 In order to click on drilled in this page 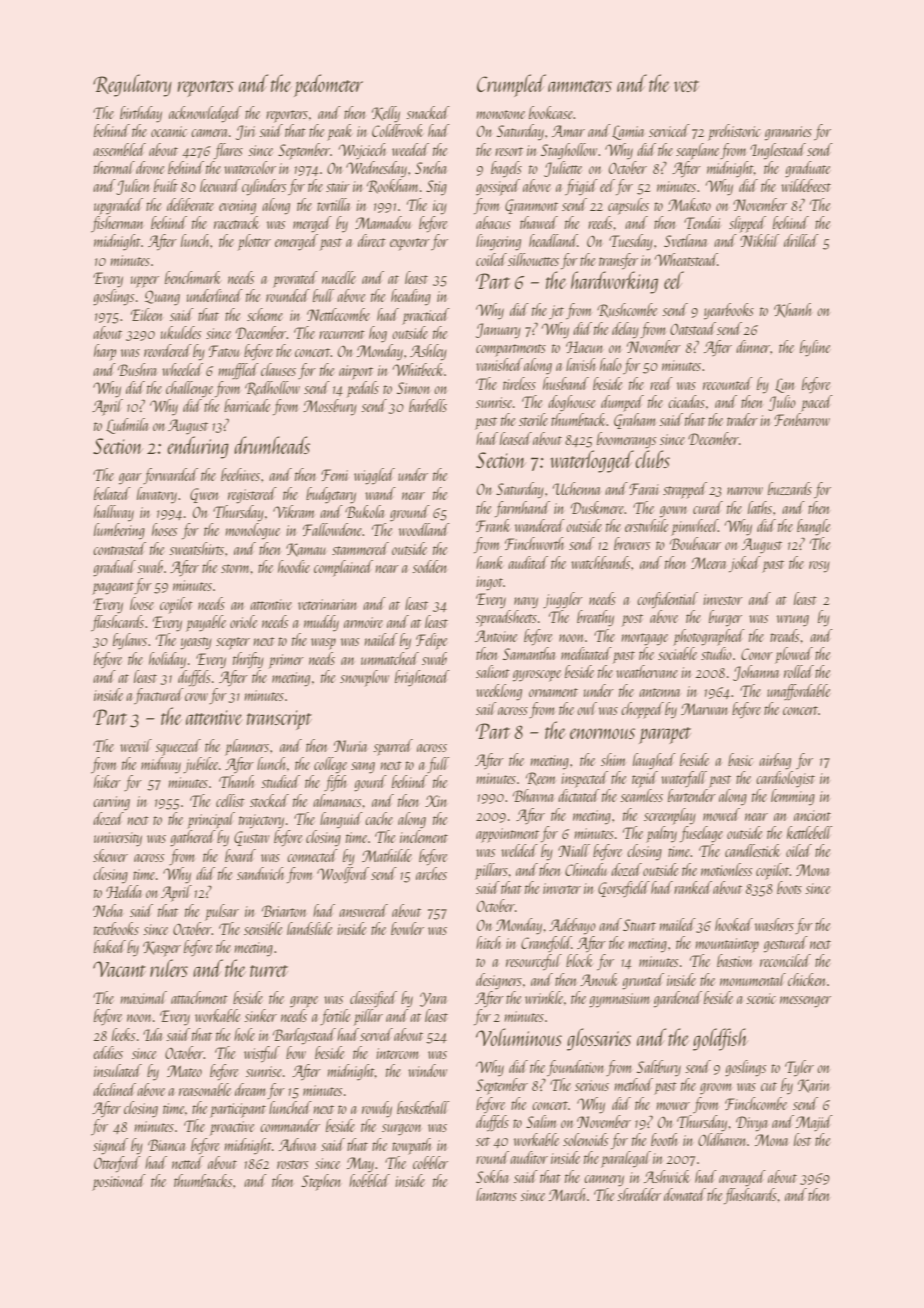, I will do `click(801, 240)`.
